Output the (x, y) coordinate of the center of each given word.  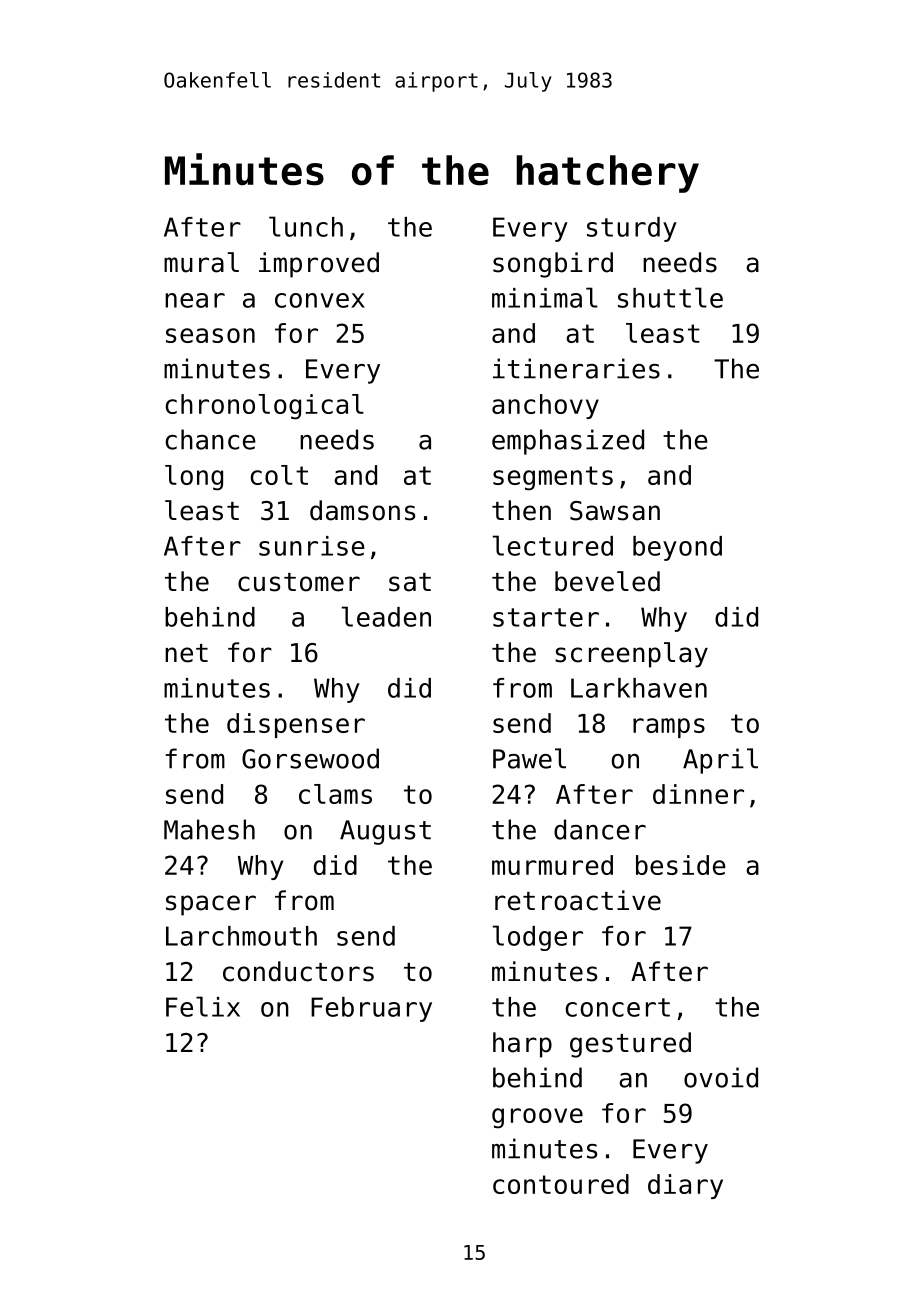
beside (681, 865)
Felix (203, 1006)
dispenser (296, 725)
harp (522, 1045)
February (371, 1009)
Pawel (529, 758)
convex (320, 300)
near (195, 300)
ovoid (721, 1077)
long (194, 478)
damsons (362, 510)
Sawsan (615, 511)
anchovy (545, 406)
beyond (677, 548)
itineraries (576, 368)
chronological (264, 407)
